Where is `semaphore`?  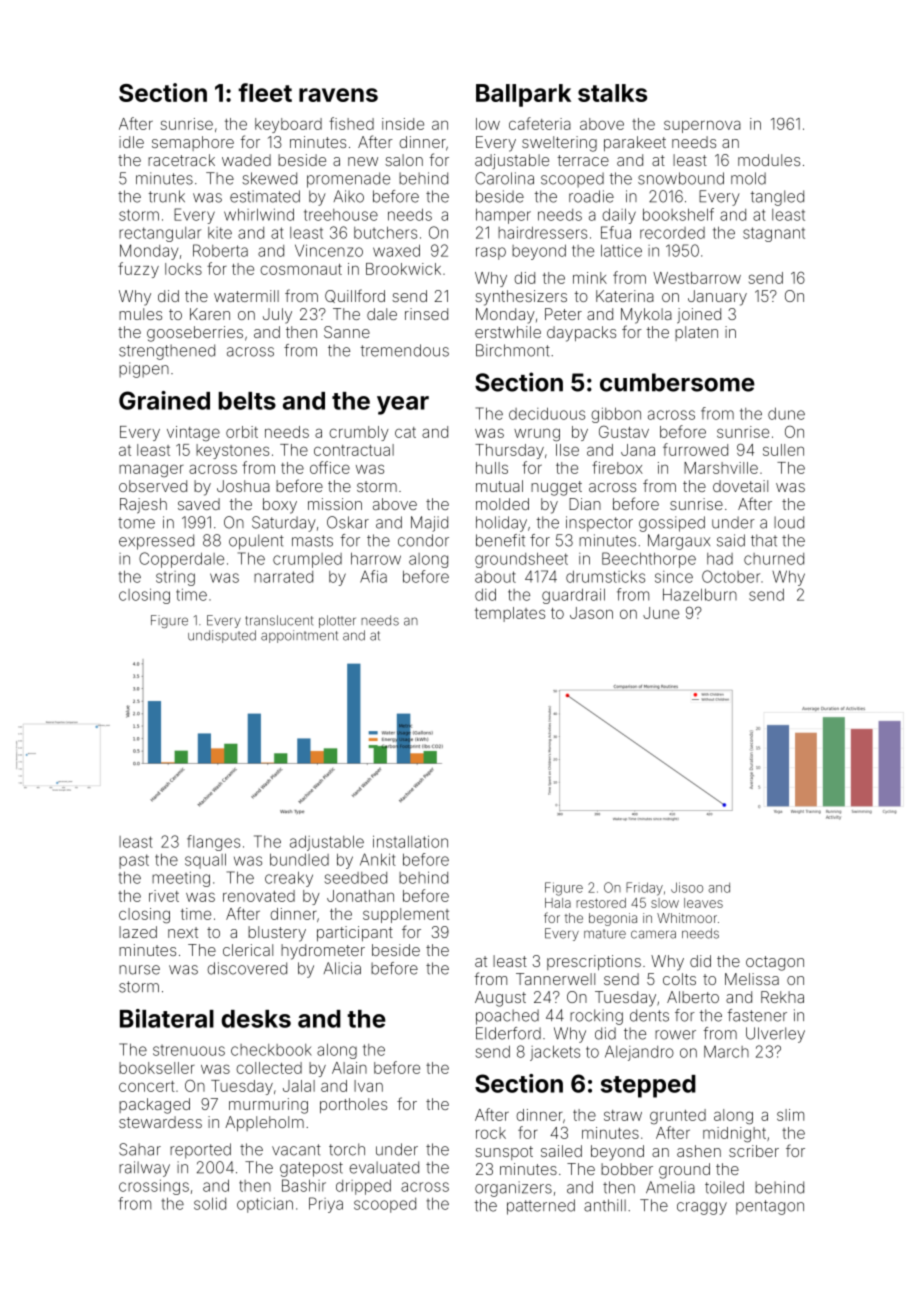 semaphore is located at coordinates (193, 143).
